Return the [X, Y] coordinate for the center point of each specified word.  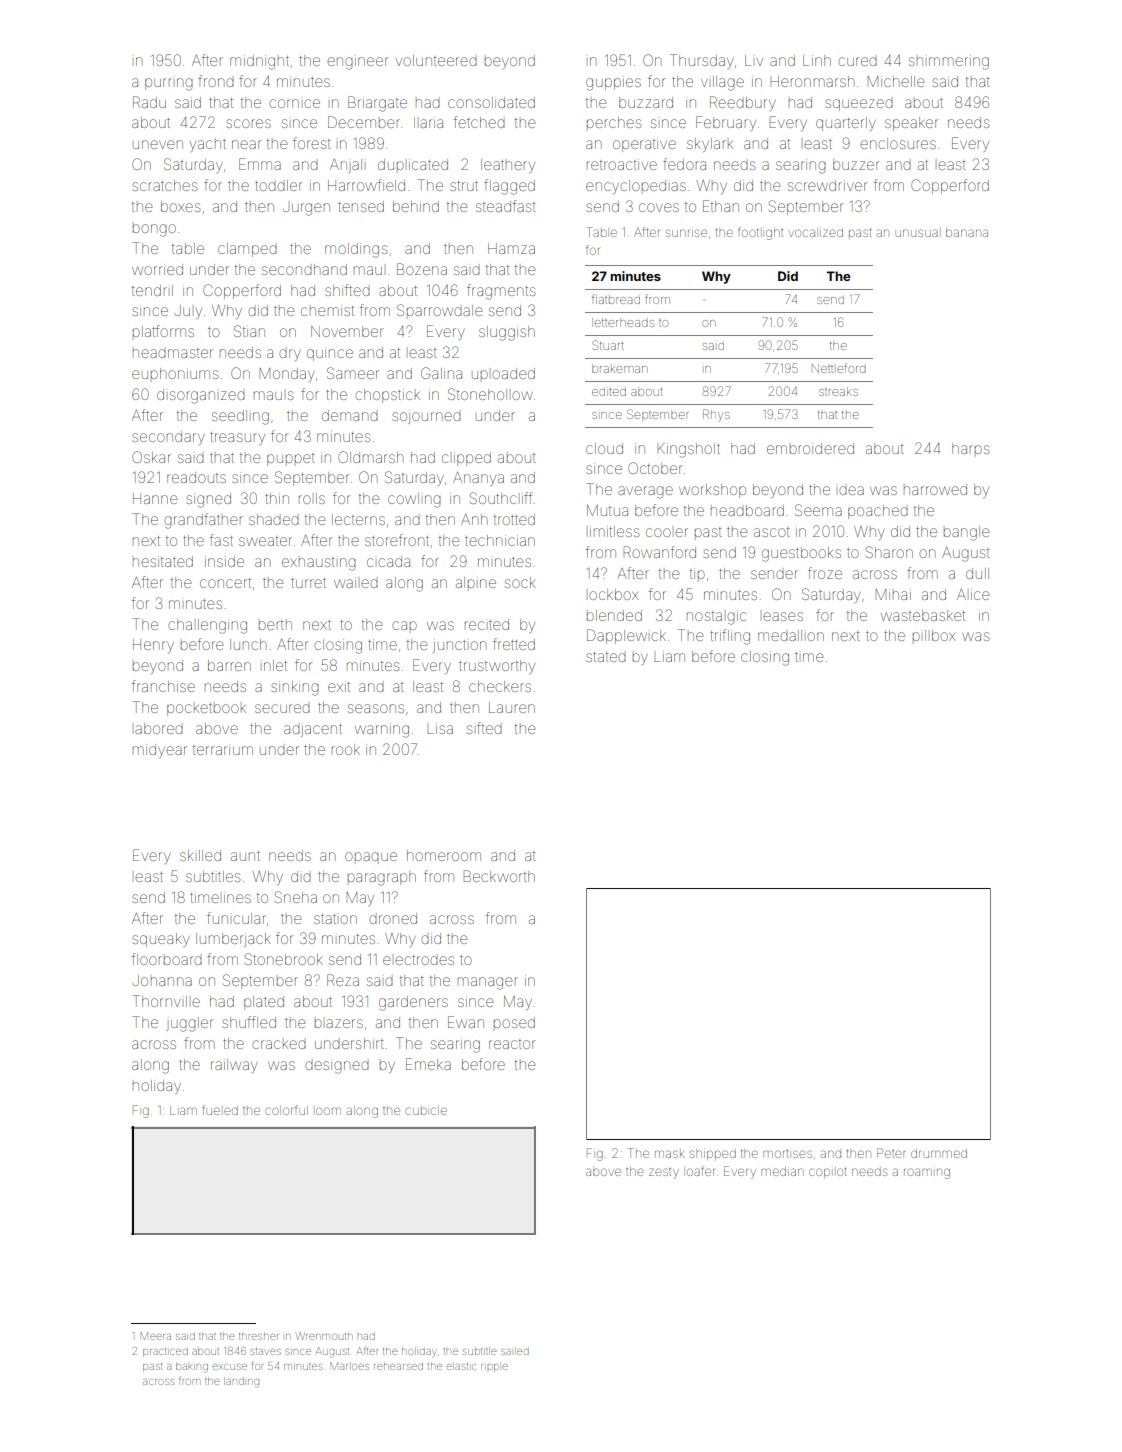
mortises [787, 1154]
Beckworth [499, 876]
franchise [163, 686]
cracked [279, 1044]
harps [970, 448]
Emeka [428, 1064]
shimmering [949, 62]
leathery [508, 166]
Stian [249, 331]
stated [606, 657]
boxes [180, 206]
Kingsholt [688, 450]
